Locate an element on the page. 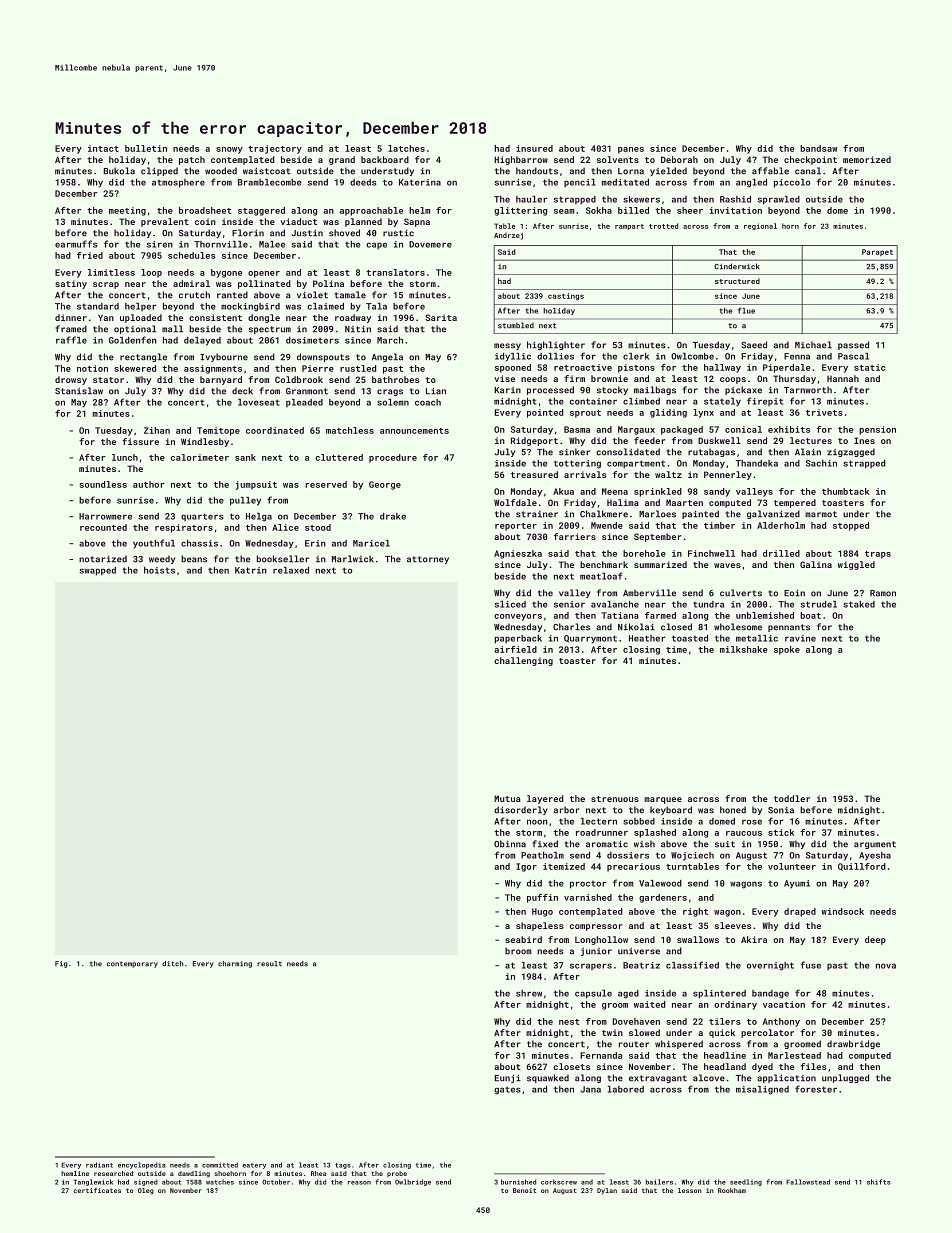 This page has height=1233, width=952. Eunji is located at coordinates (508, 1078).
